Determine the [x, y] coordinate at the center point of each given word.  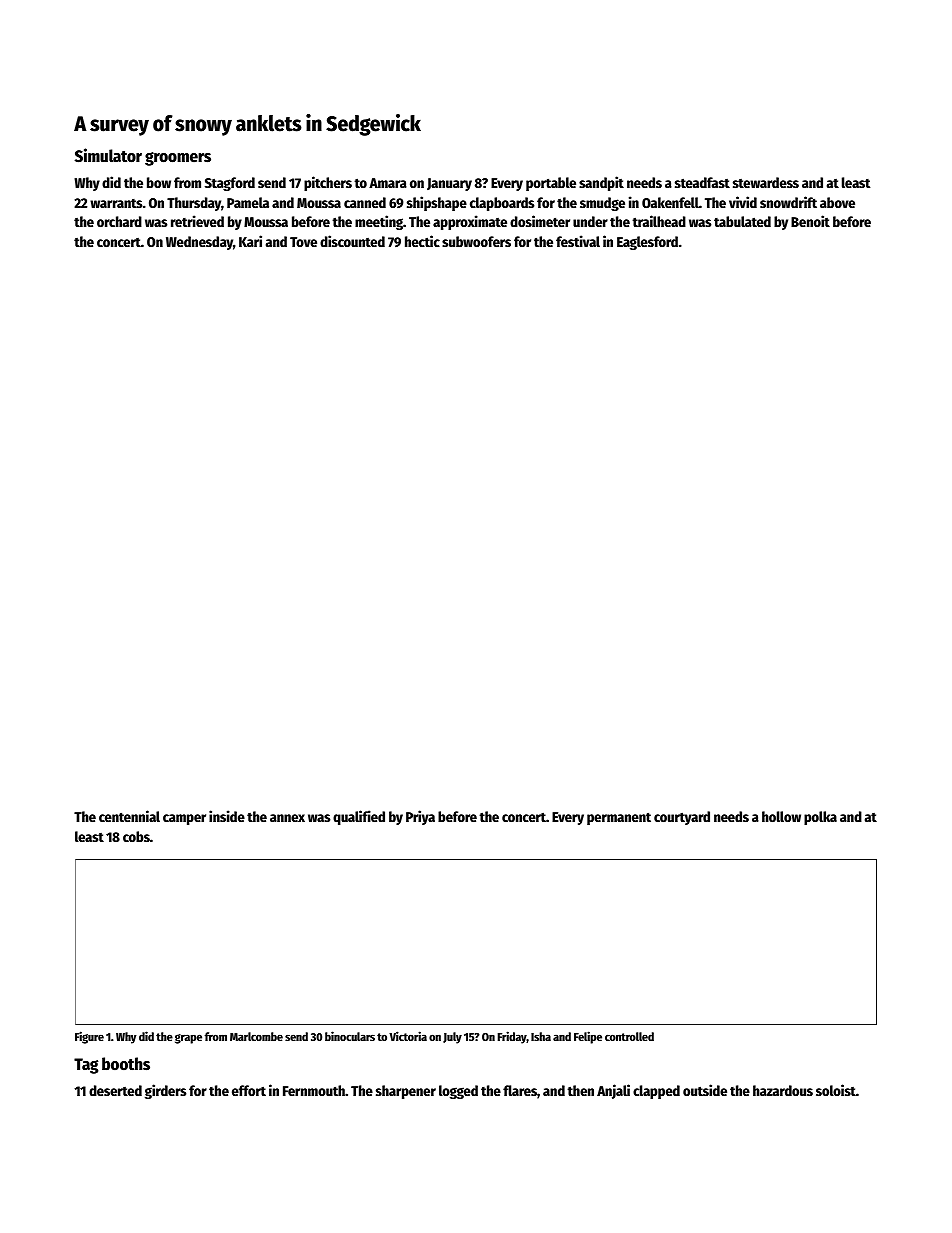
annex [287, 818]
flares [520, 1090]
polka [820, 818]
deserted [115, 1090]
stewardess [766, 182]
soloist [836, 1090]
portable [551, 184]
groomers [178, 159]
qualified [359, 817]
